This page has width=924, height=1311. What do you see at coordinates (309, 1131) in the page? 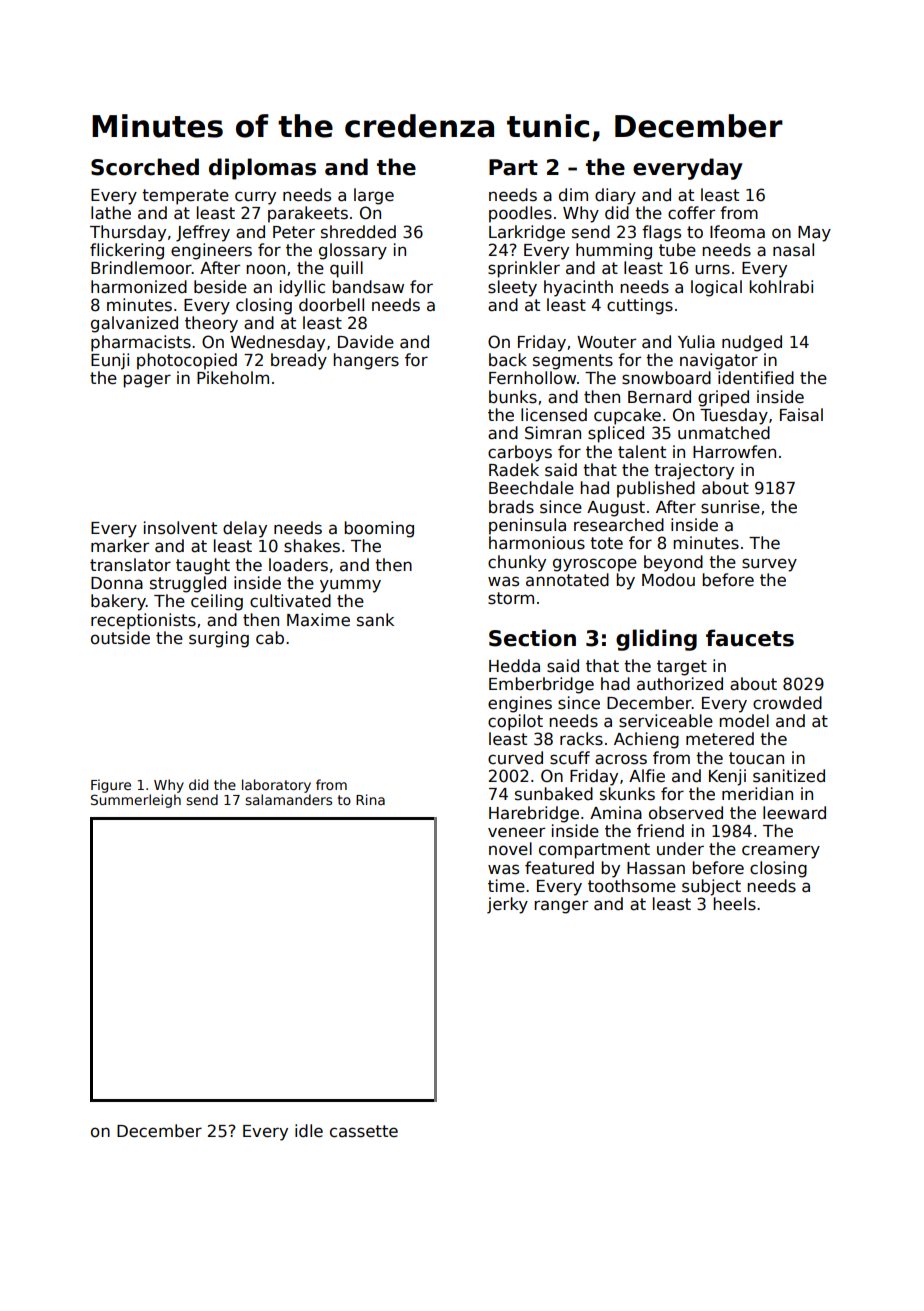
I see `idle` at bounding box center [309, 1131].
